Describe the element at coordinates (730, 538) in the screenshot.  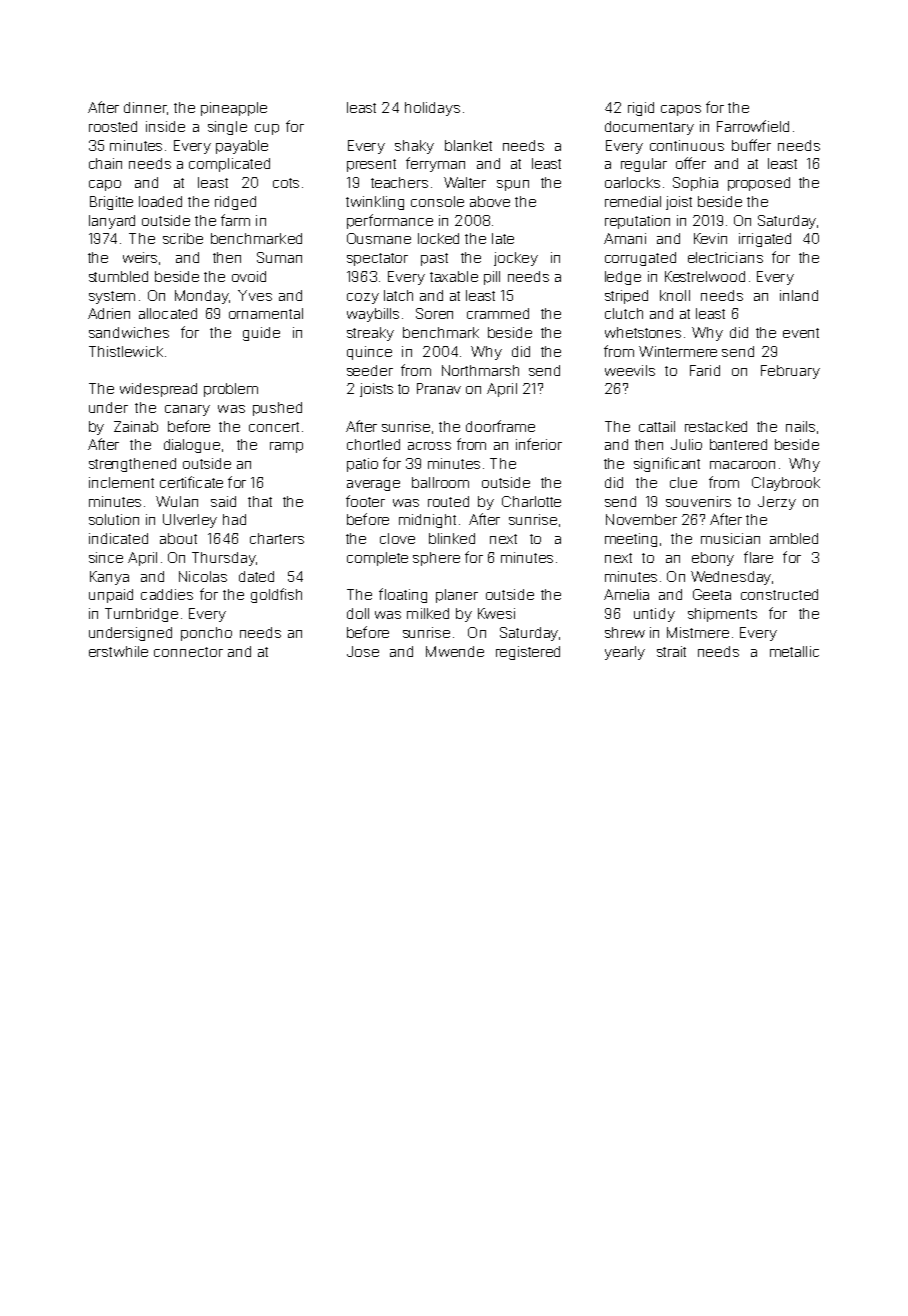
I see `musician` at that location.
